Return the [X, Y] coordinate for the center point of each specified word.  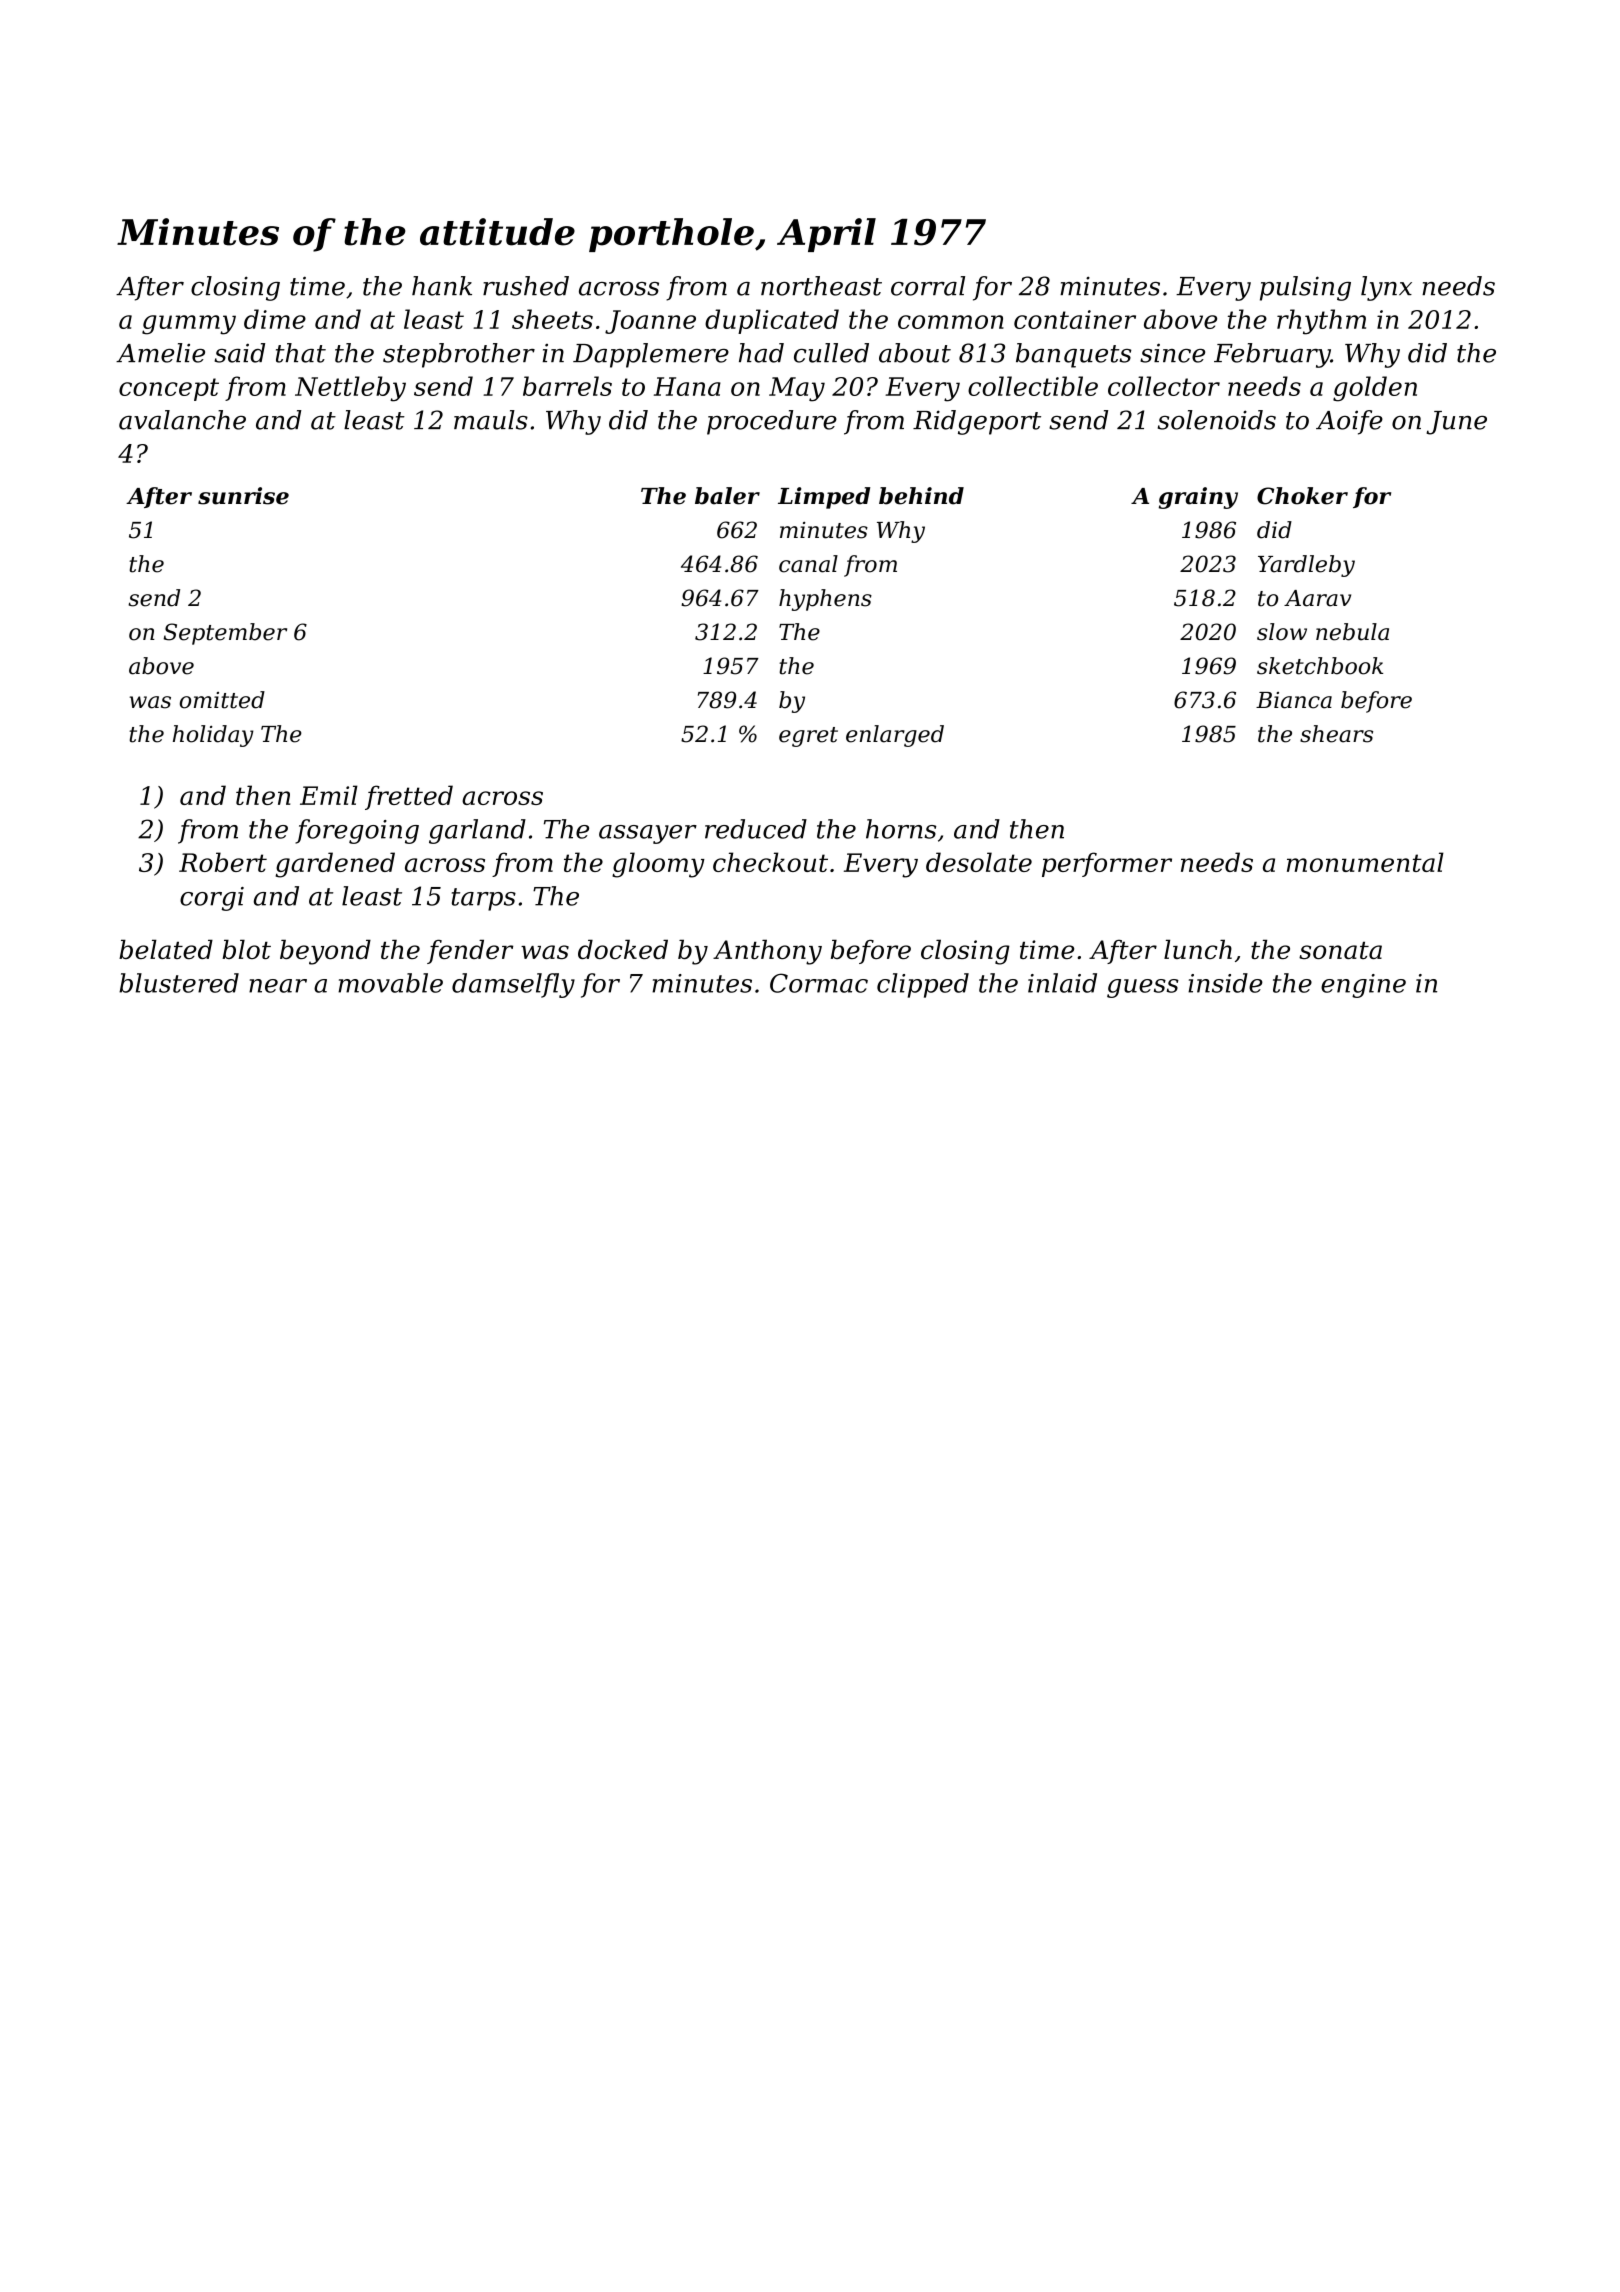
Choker [1302, 496]
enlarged [895, 736]
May [797, 389]
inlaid [1062, 983]
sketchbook [1320, 666]
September [225, 634]
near [278, 986]
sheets [552, 319]
